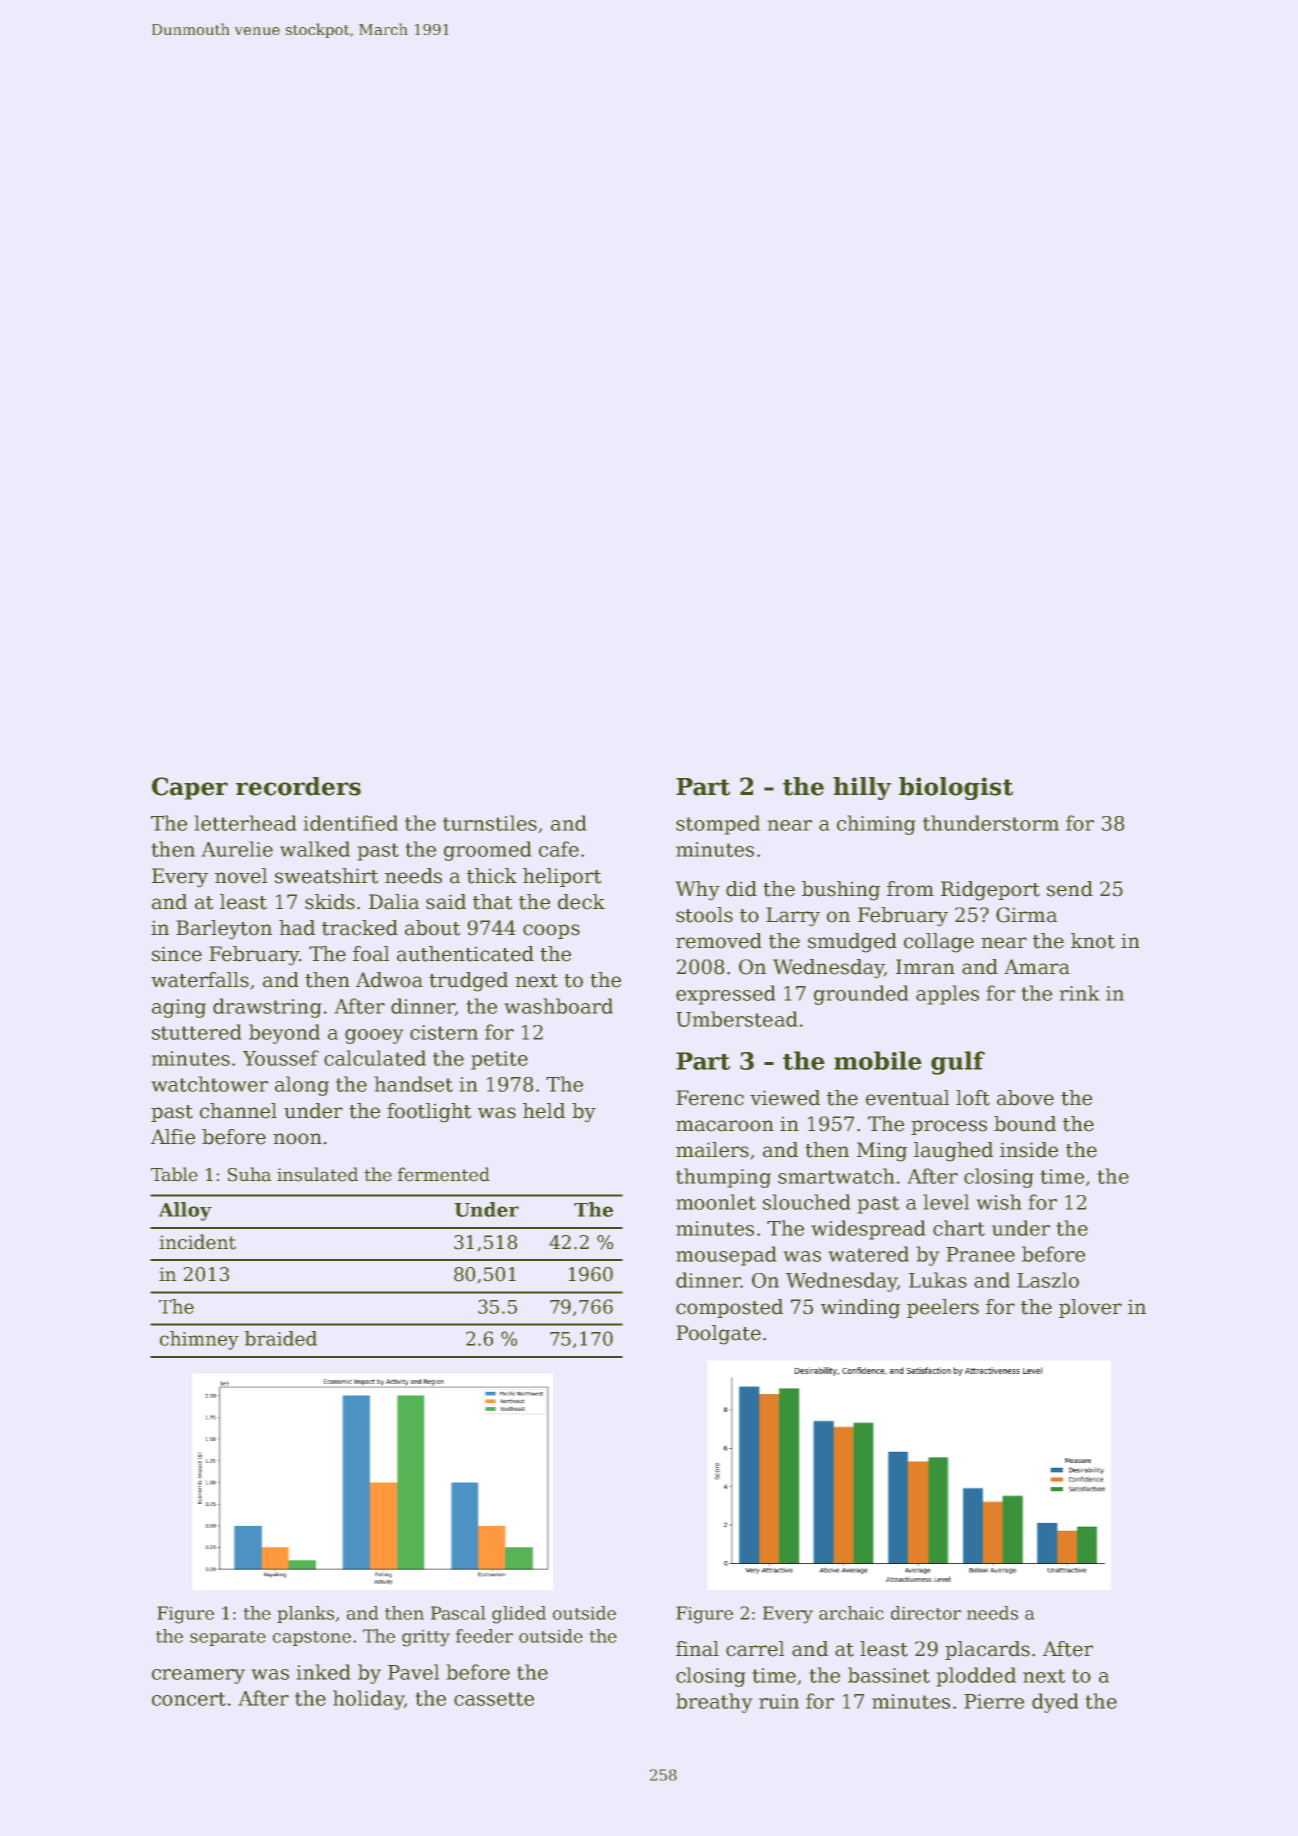 The image size is (1298, 1836). I want to click on recorders, so click(298, 786).
